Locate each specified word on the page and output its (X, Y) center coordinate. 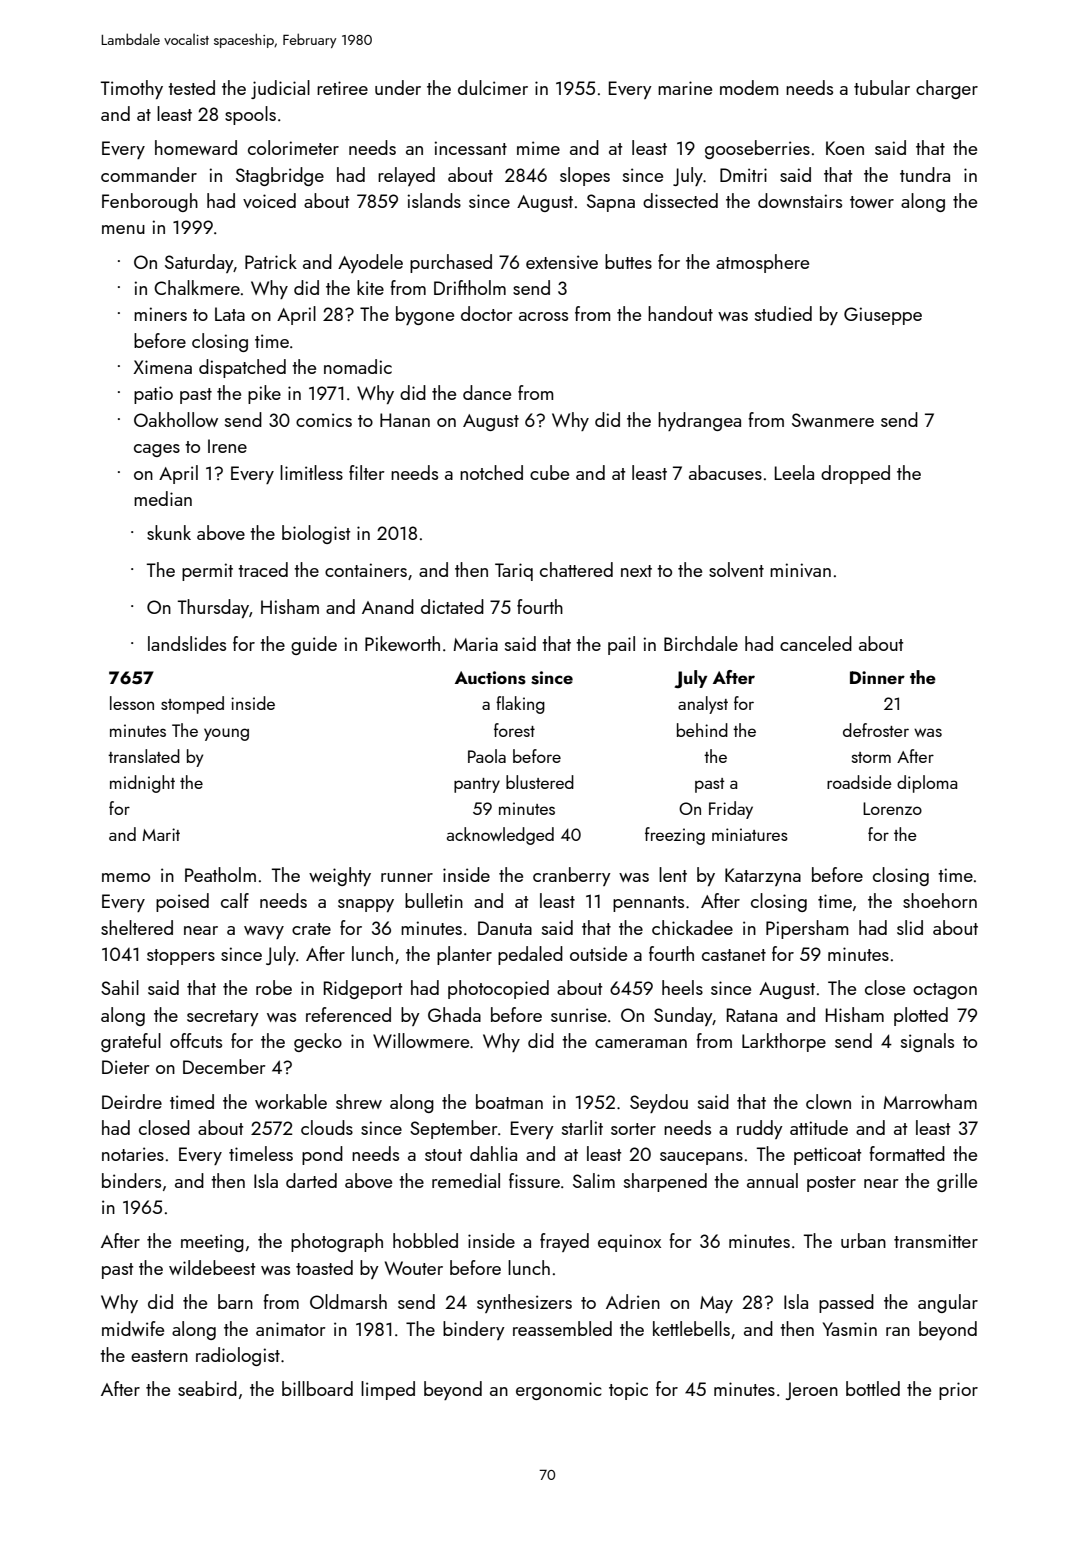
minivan (800, 570)
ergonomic (559, 1391)
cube (549, 472)
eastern (159, 1356)
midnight (142, 784)
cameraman (641, 1043)
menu (123, 229)
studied (783, 313)
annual (772, 1180)
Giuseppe (883, 316)
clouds (327, 1127)
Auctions (490, 678)
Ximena (162, 367)
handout (680, 313)
